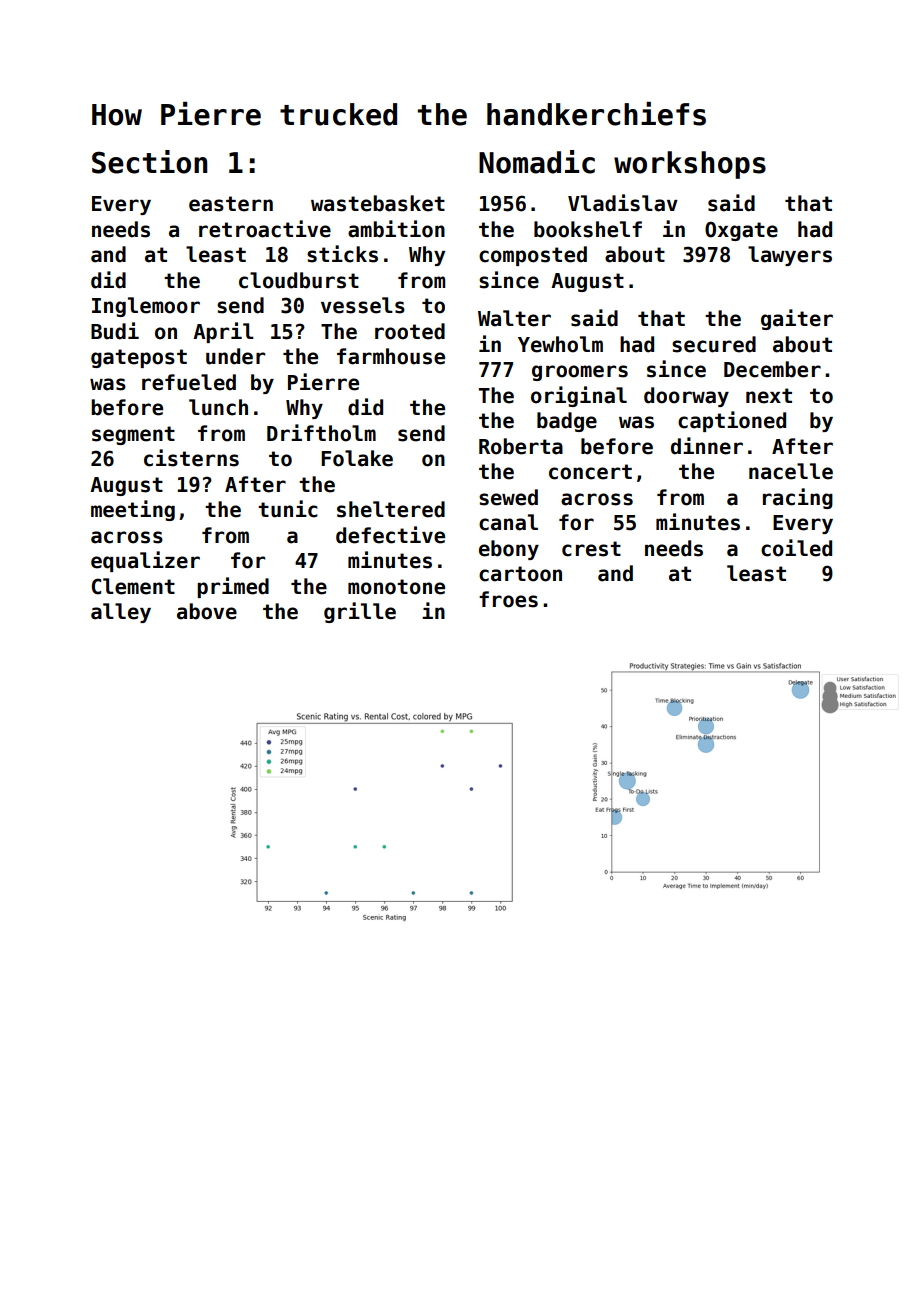  What do you see at coordinates (390, 535) in the screenshot?
I see `defective` at bounding box center [390, 535].
